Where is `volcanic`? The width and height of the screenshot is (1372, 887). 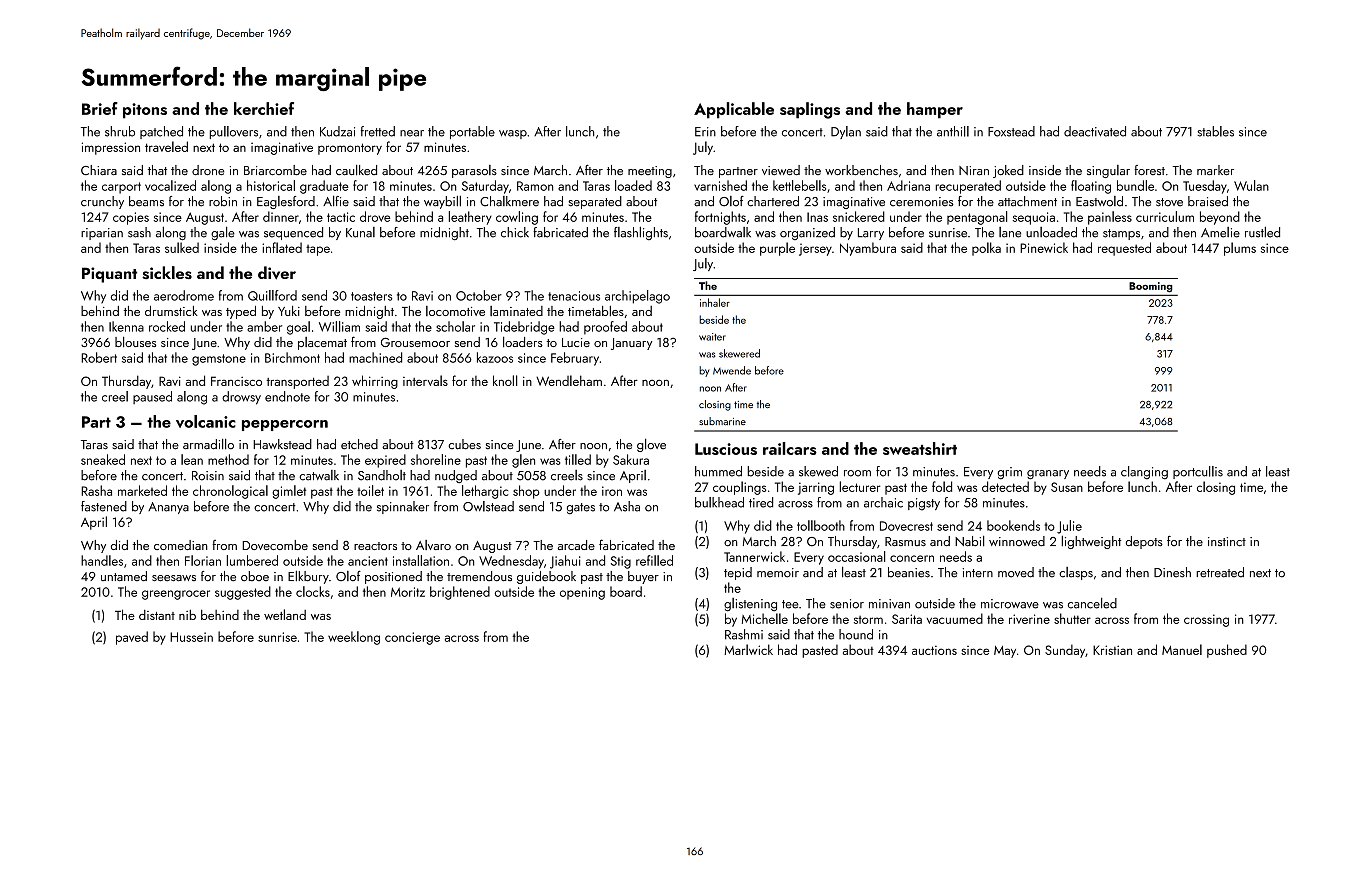
volcanic is located at coordinates (206, 421).
